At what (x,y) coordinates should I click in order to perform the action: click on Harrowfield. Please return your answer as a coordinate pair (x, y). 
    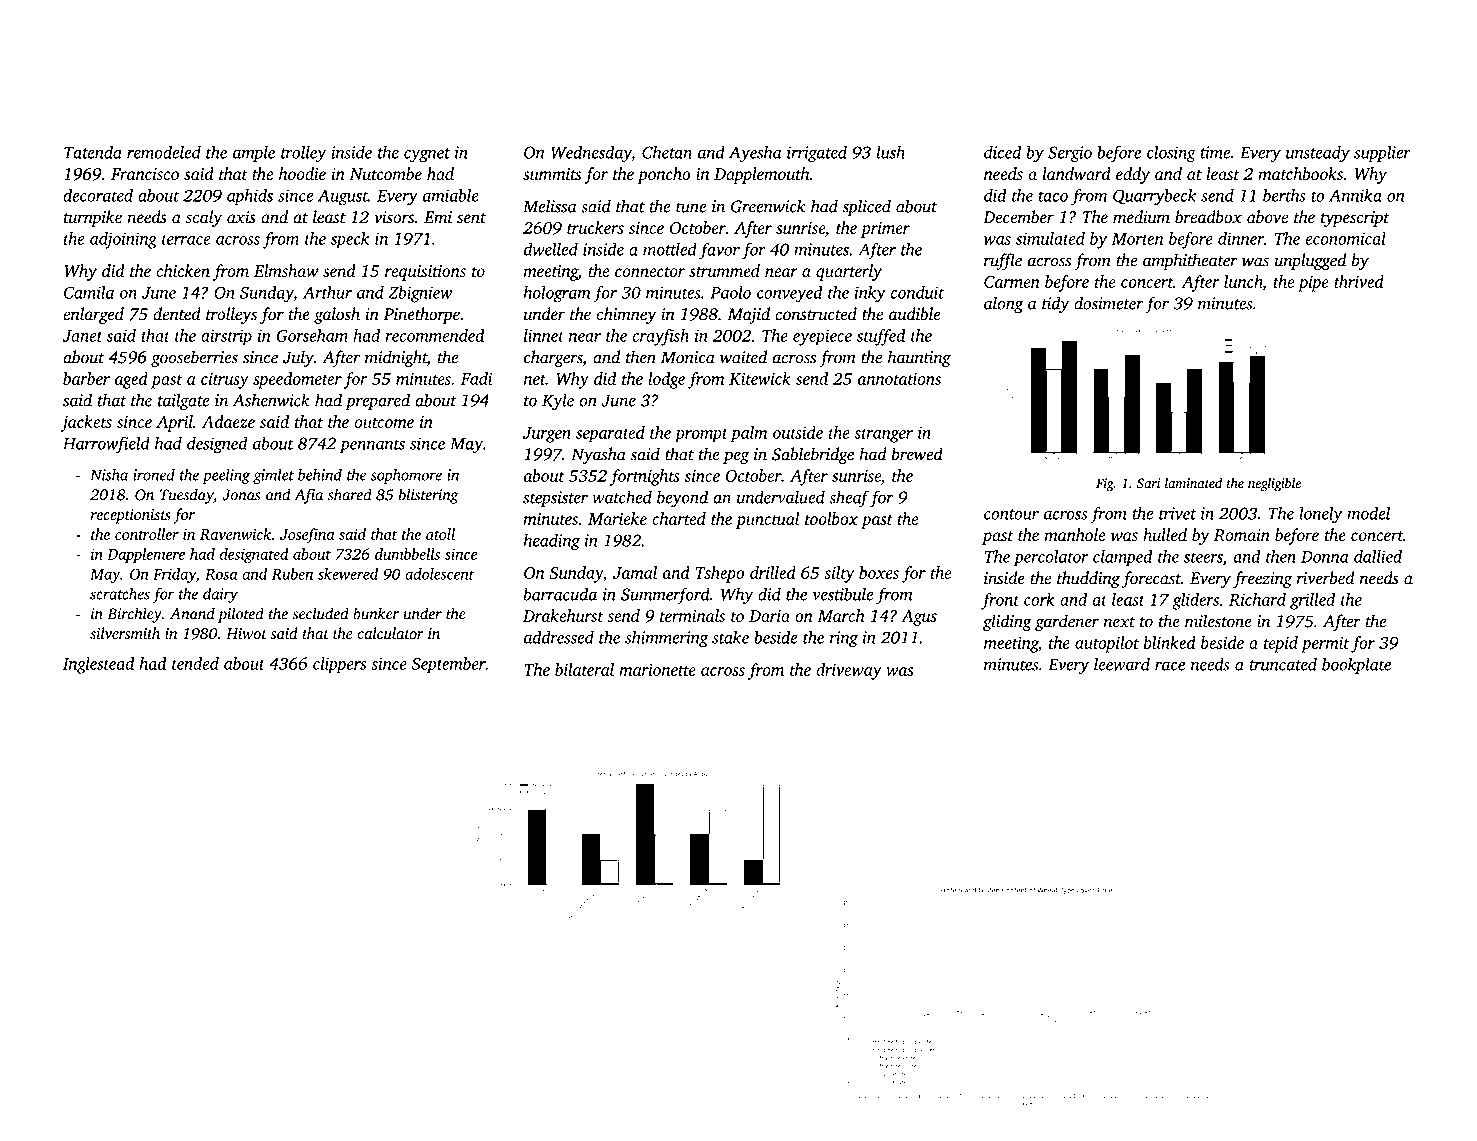
    Looking at the image, I should click on (106, 445).
